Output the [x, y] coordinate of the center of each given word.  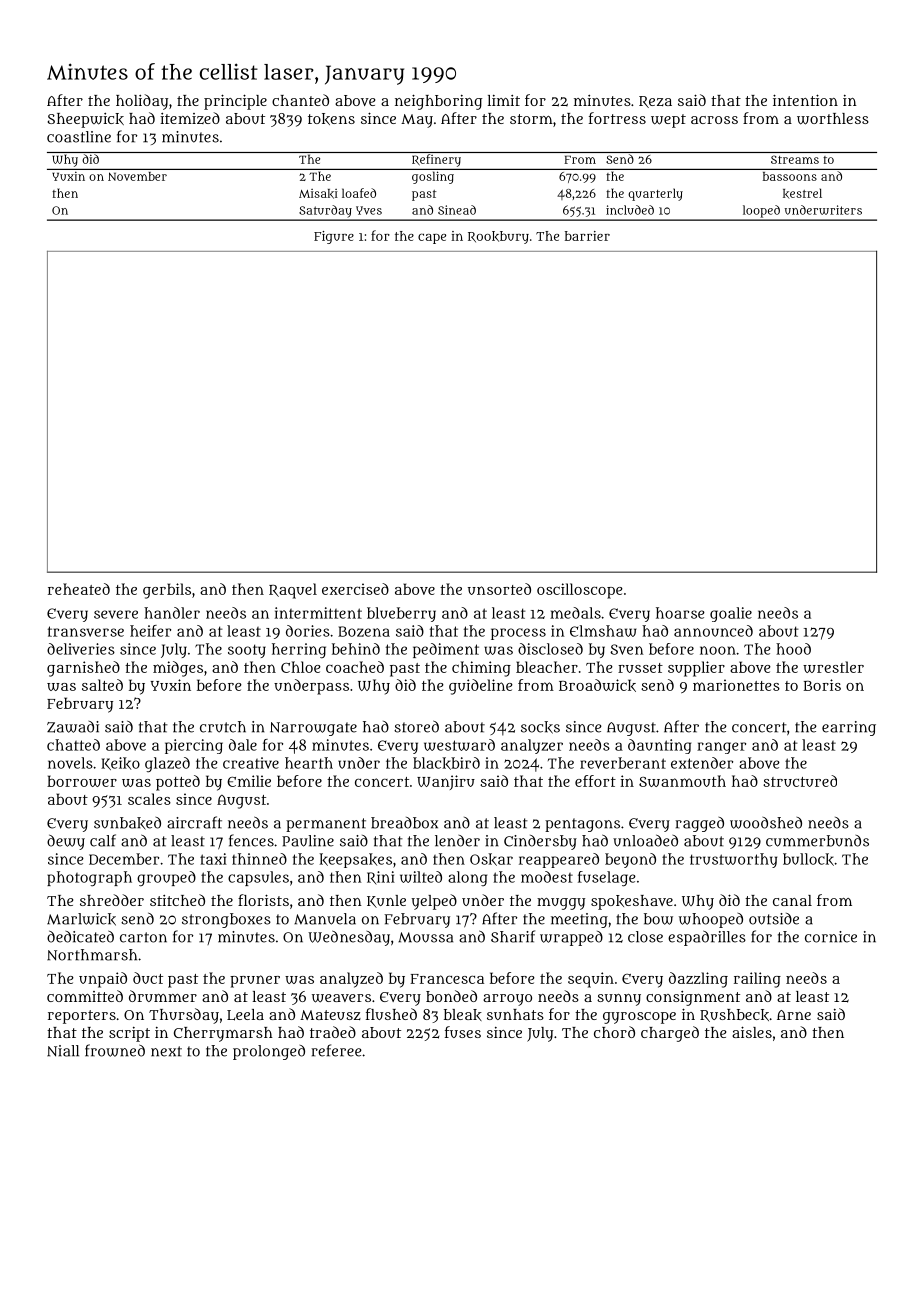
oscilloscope [580, 591]
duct [148, 978]
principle [235, 102]
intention [805, 100]
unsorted [499, 589]
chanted [300, 100]
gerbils [167, 591]
